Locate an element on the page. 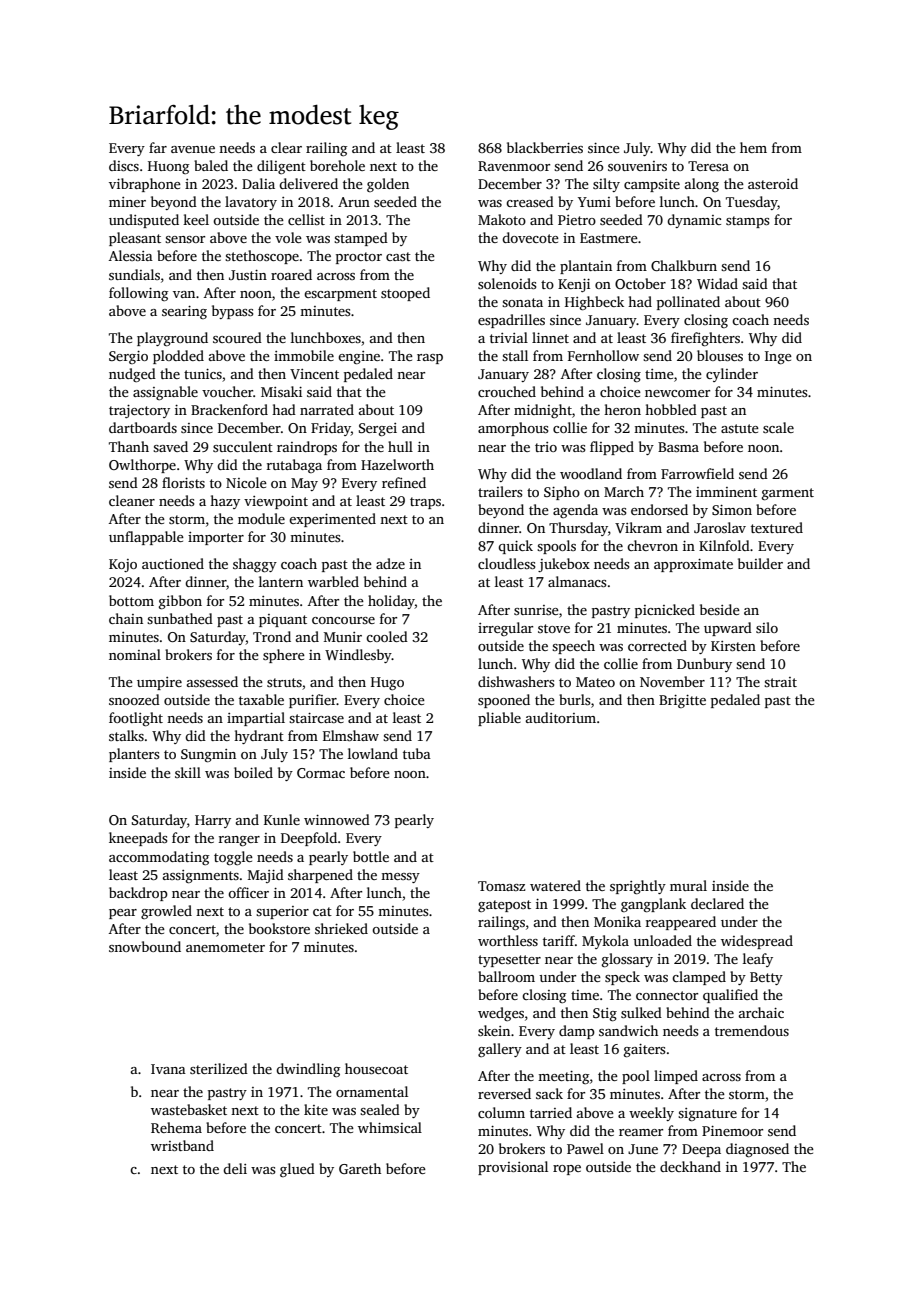  Ivana is located at coordinates (168, 1069).
